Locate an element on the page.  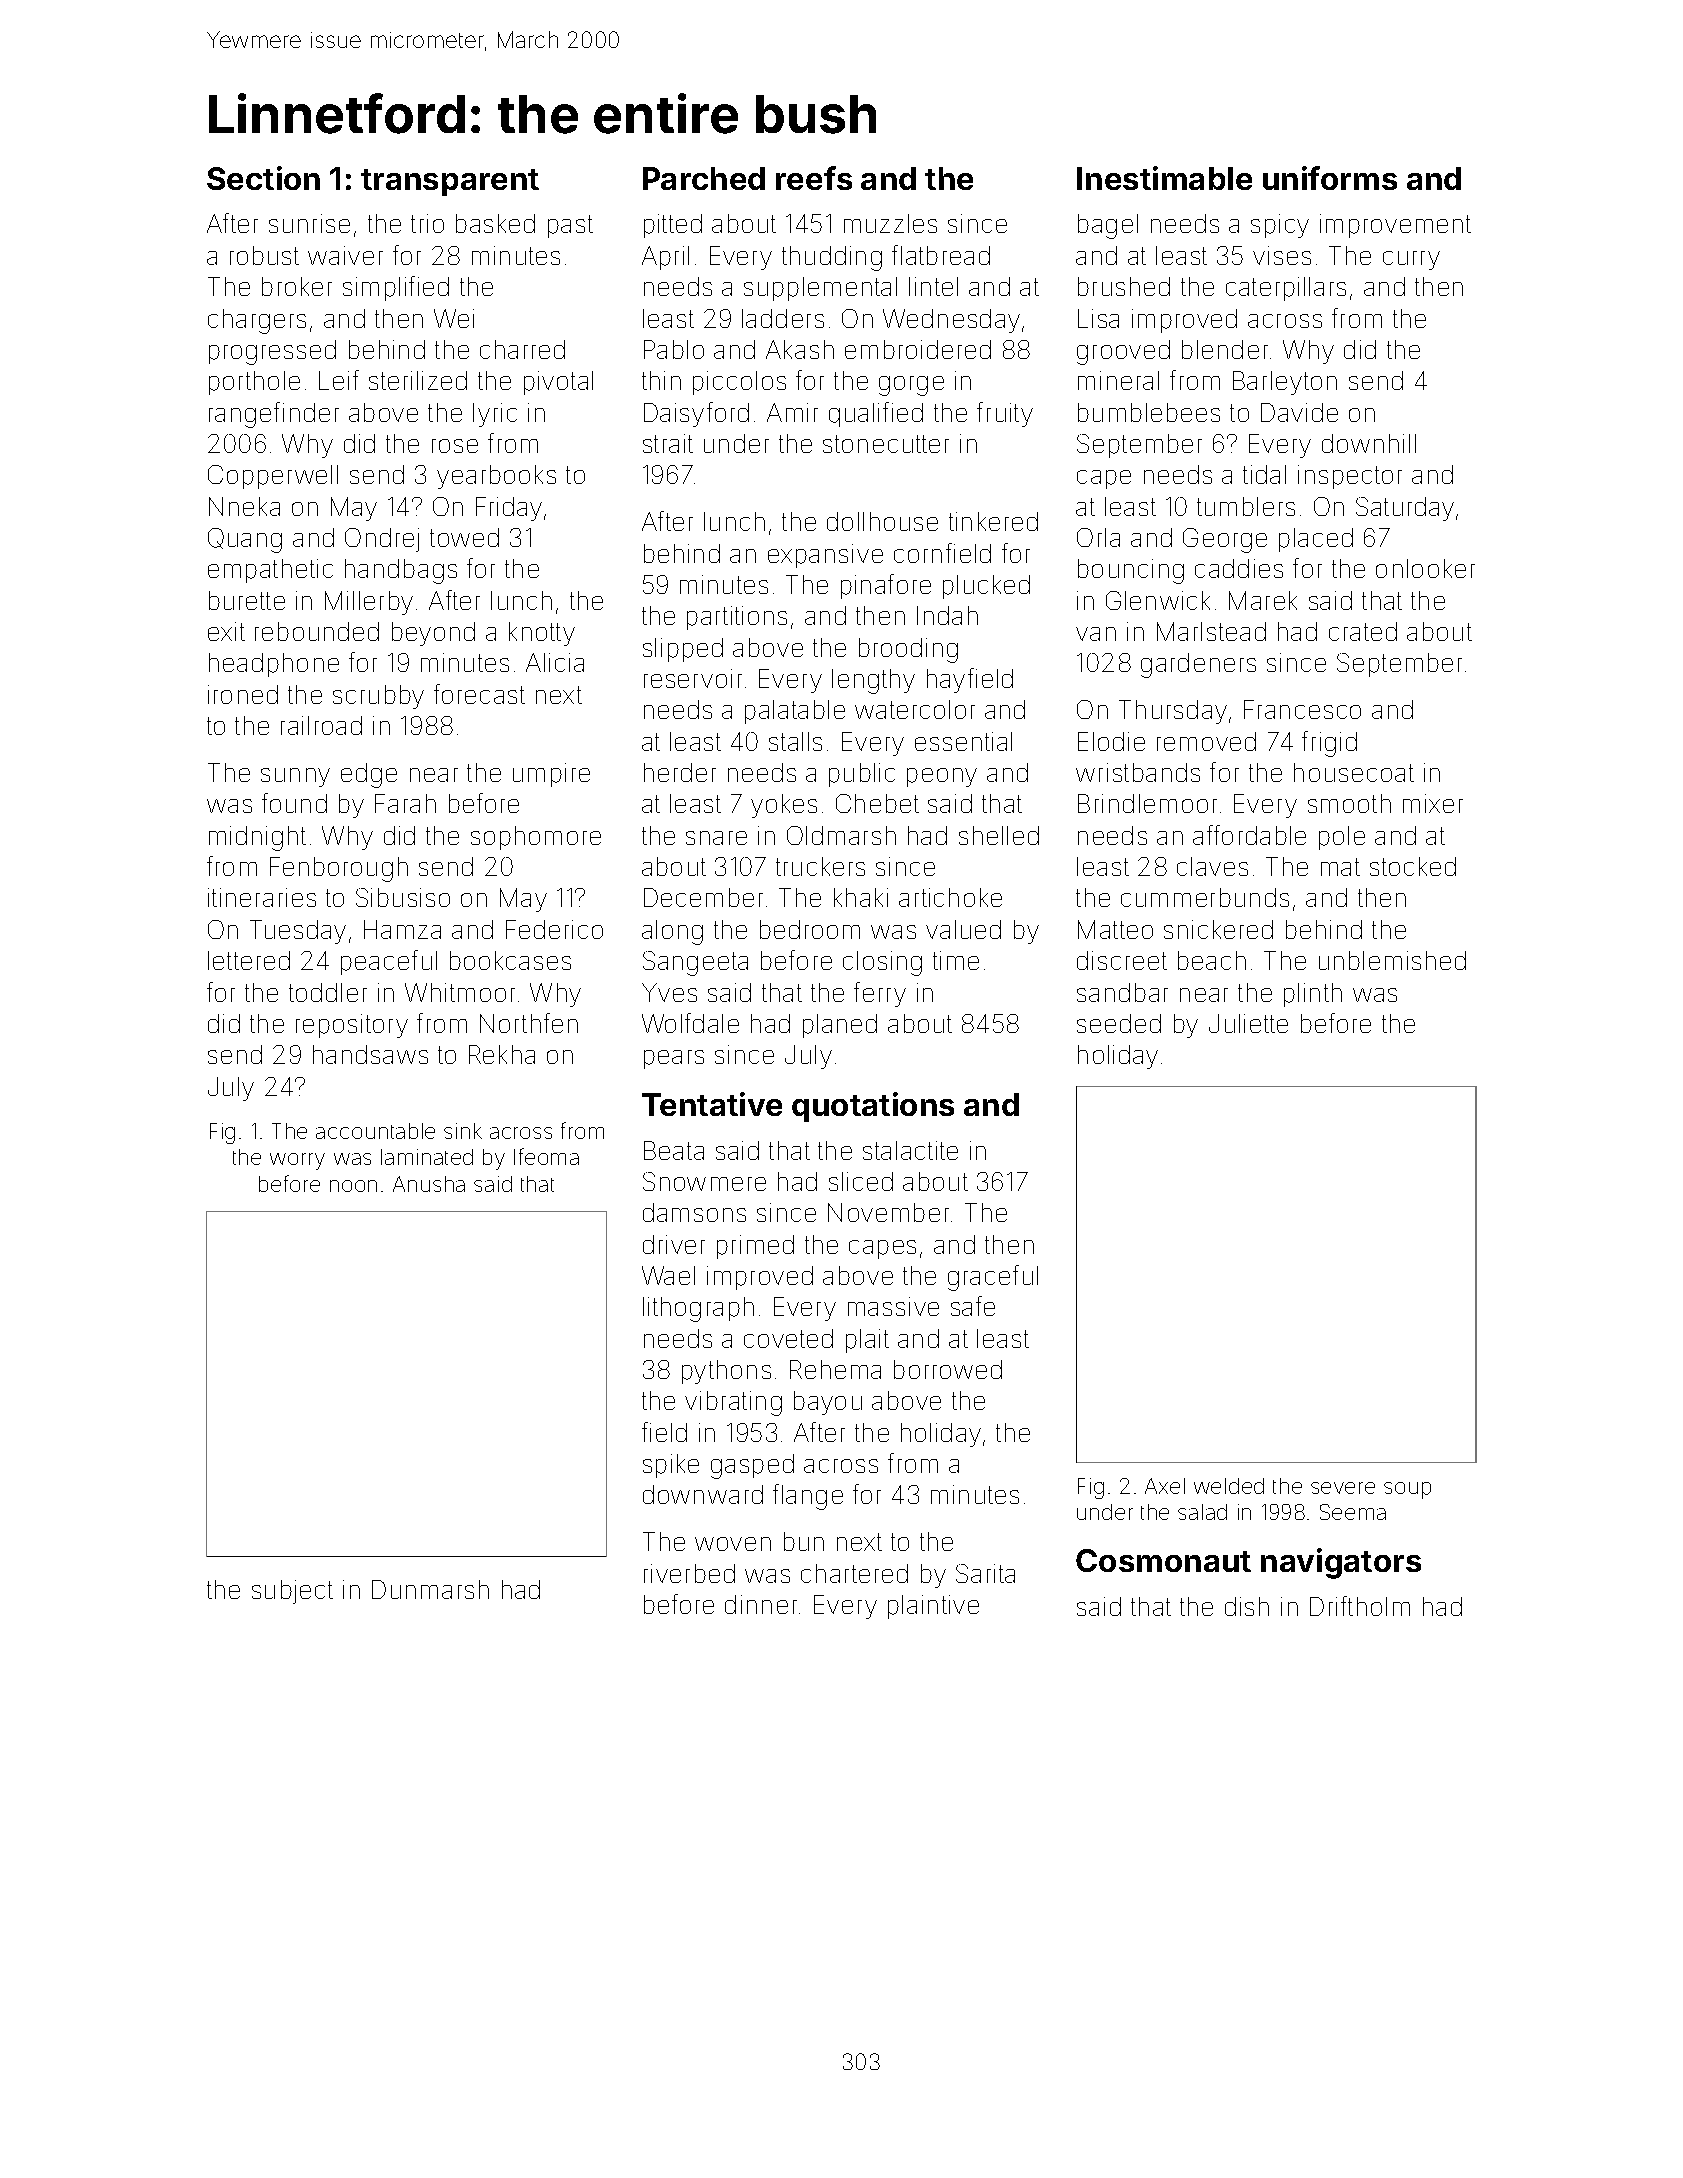
subject is located at coordinates (292, 1592).
